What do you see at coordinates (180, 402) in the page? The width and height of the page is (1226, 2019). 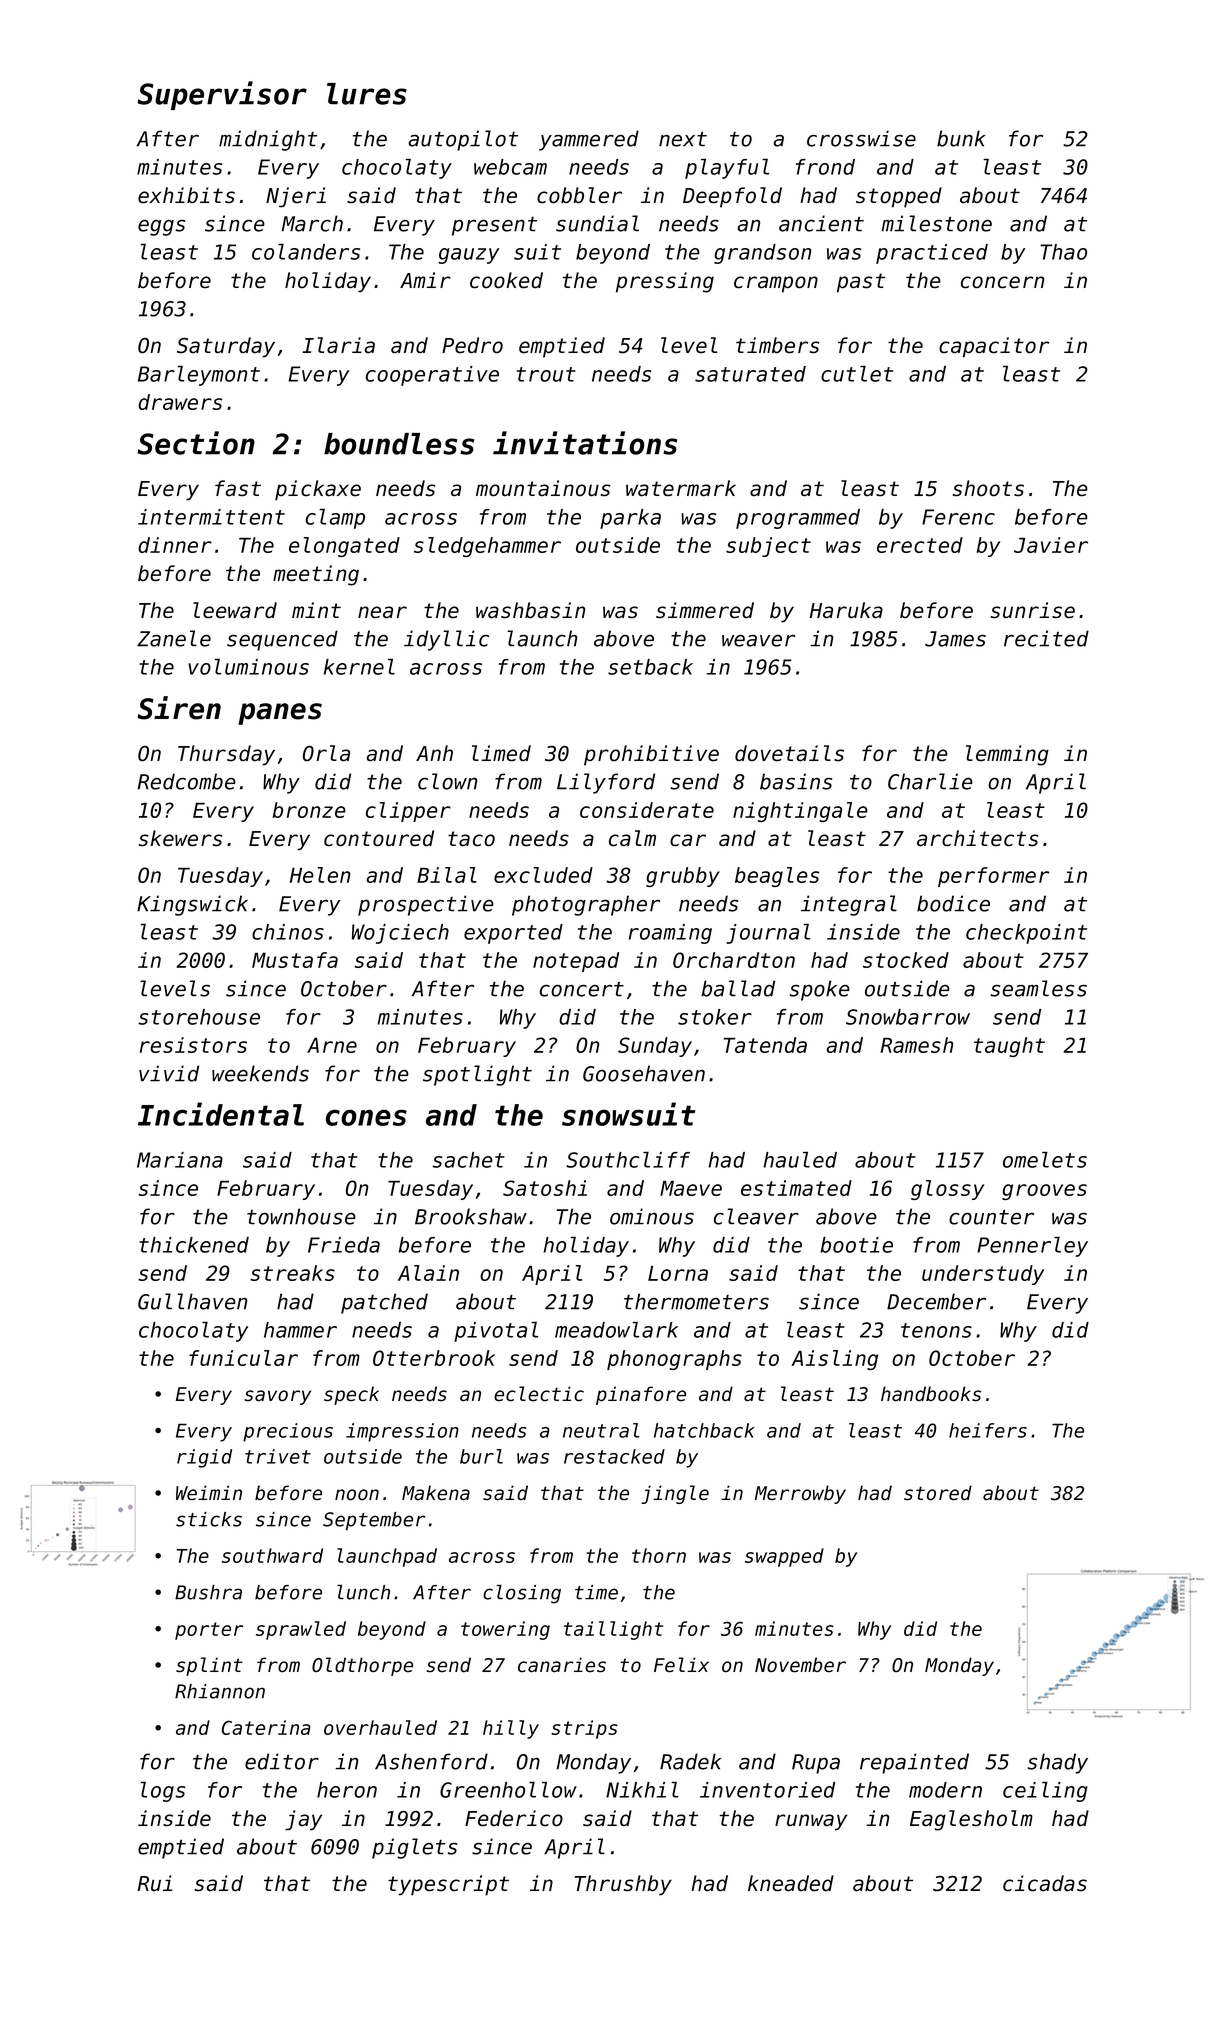 I see `drawers` at bounding box center [180, 402].
